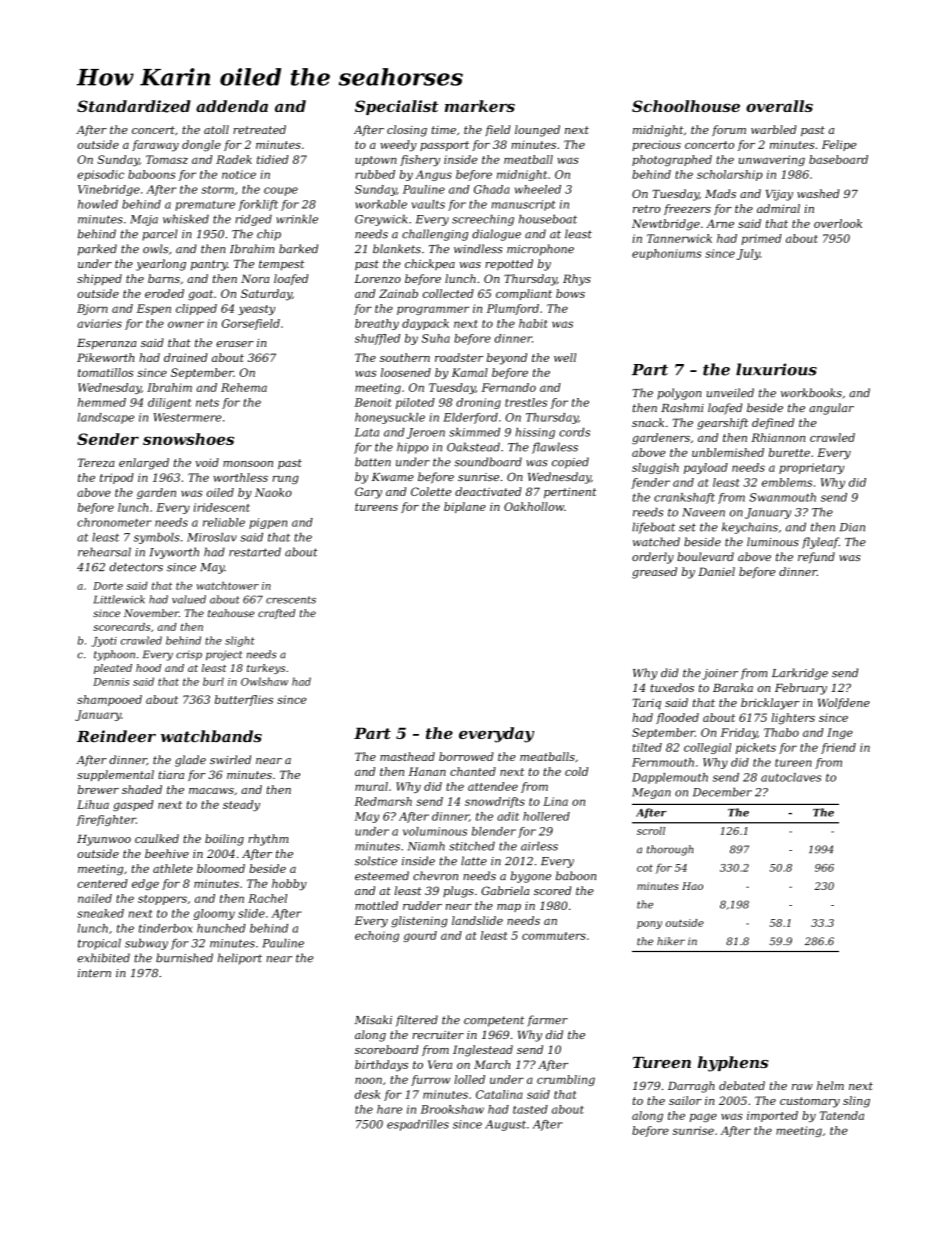  Describe the element at coordinates (480, 106) in the screenshot. I see `markers` at that location.
